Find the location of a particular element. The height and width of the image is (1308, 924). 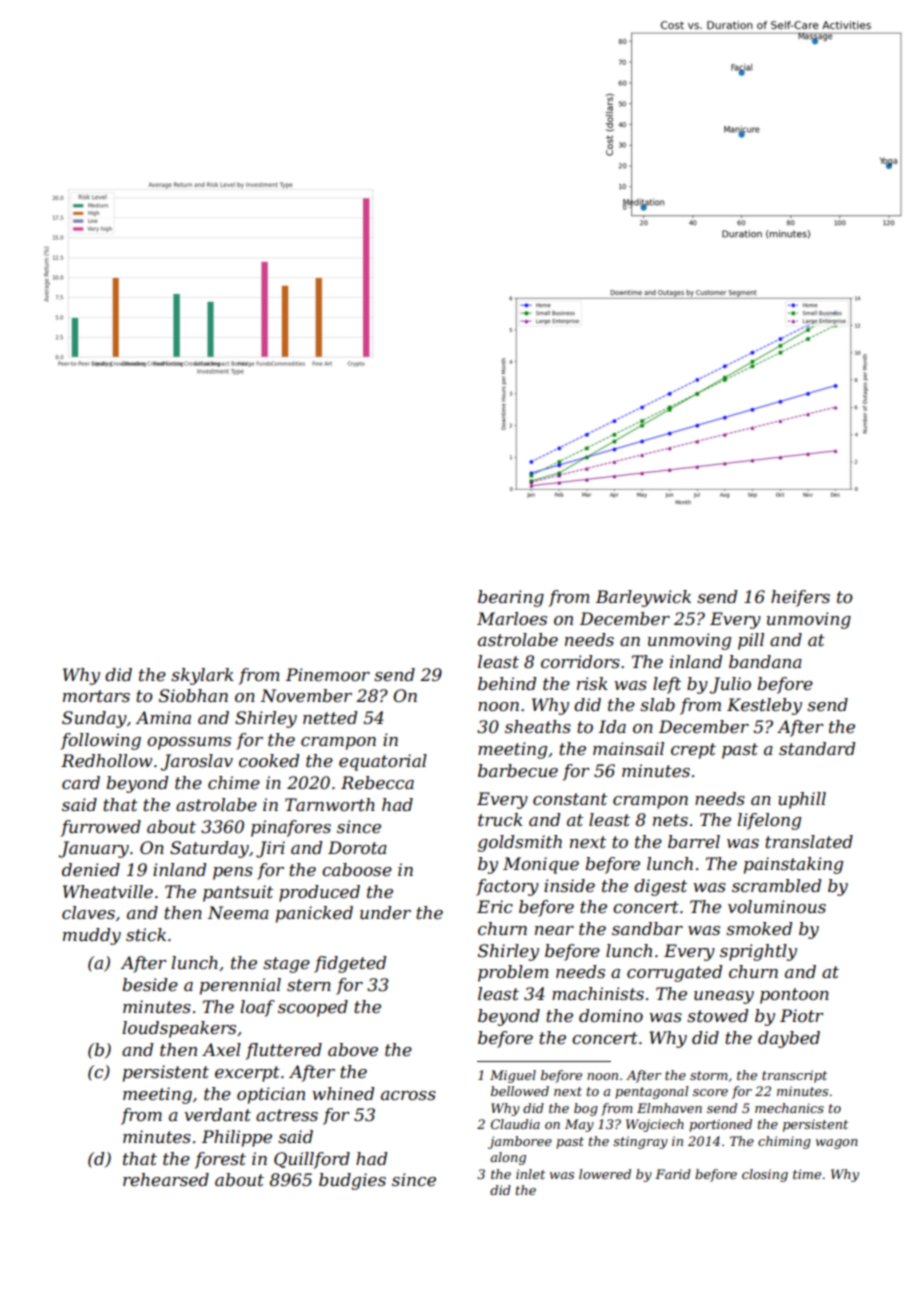

Axel is located at coordinates (221, 1049).
